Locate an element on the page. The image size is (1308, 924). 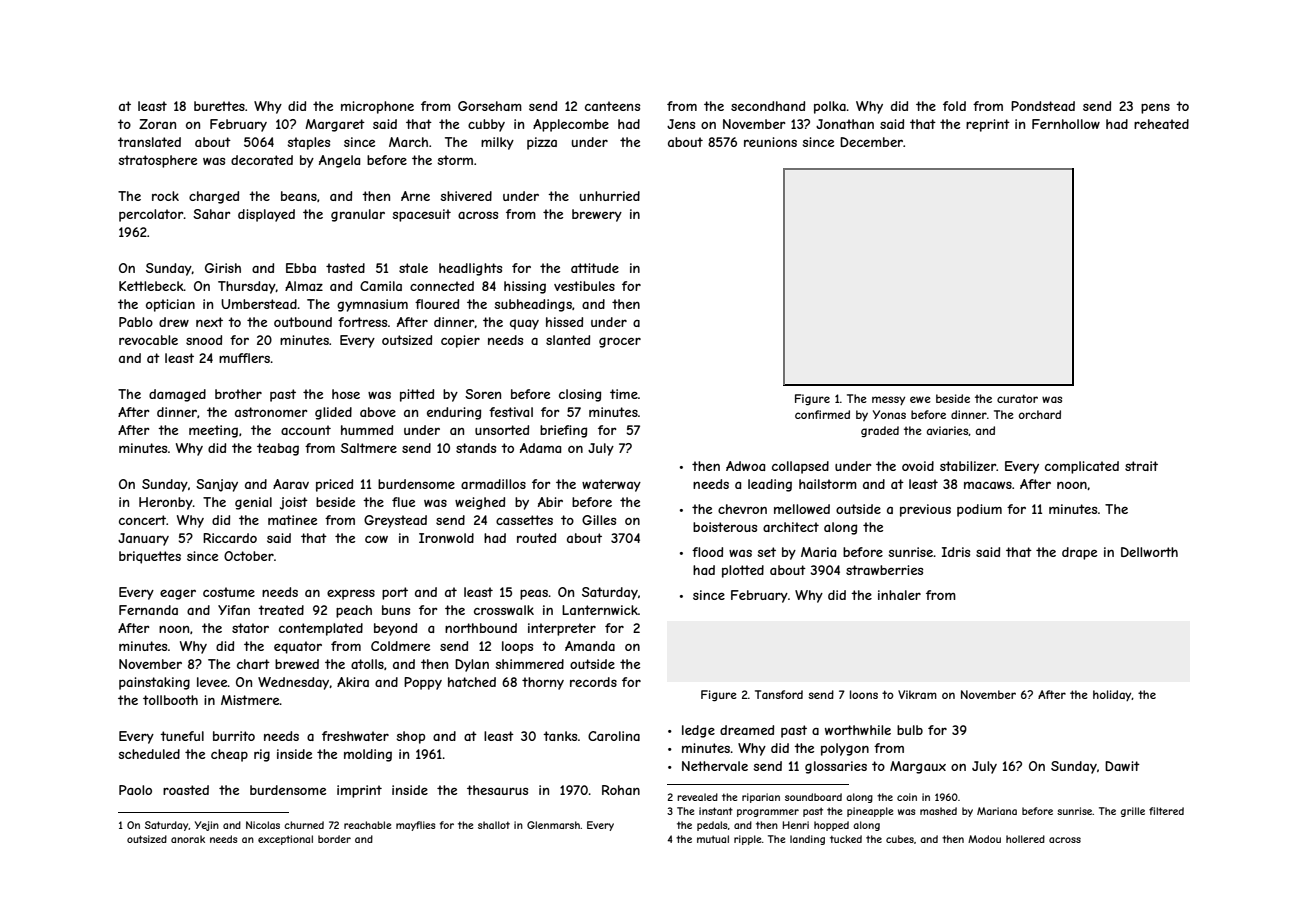
Lanternwick is located at coordinates (600, 610).
